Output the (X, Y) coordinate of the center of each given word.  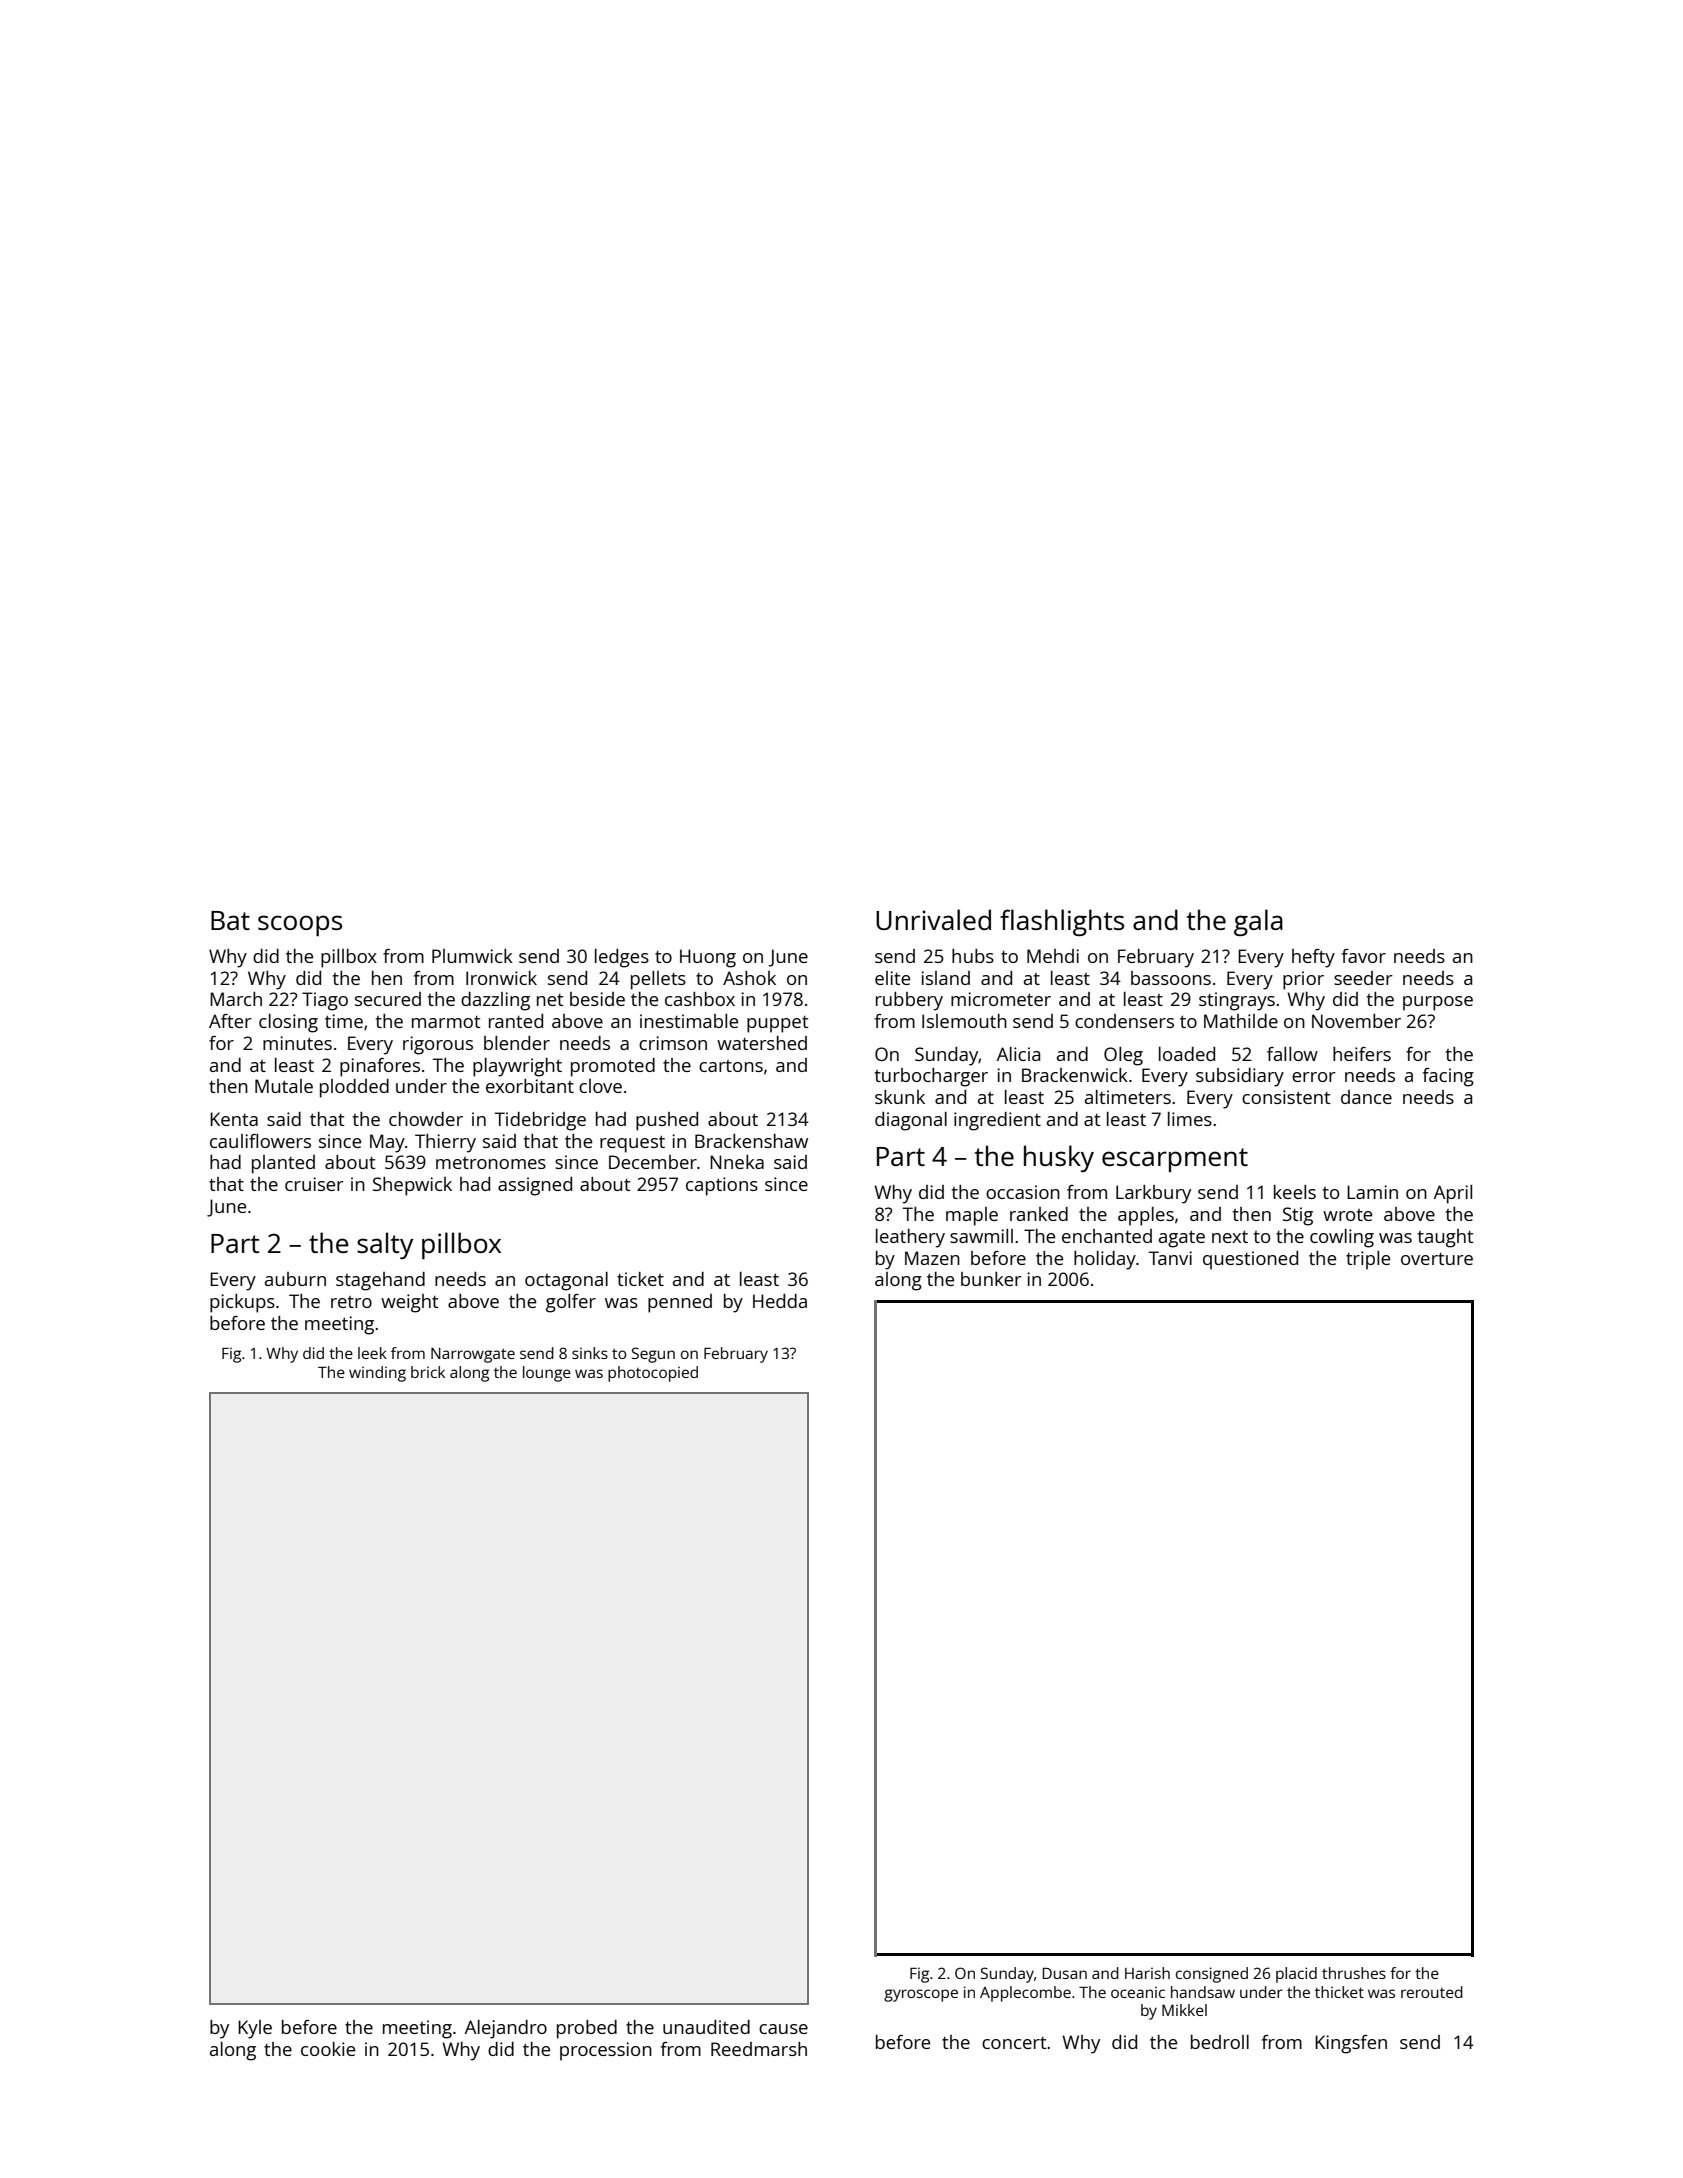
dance (1366, 1097)
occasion (1023, 1192)
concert (1014, 2043)
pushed (667, 1121)
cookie (328, 2049)
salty (385, 1245)
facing (1448, 1077)
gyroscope (921, 1995)
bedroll (1220, 2042)
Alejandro (506, 2029)
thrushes (1354, 1973)
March (236, 999)
